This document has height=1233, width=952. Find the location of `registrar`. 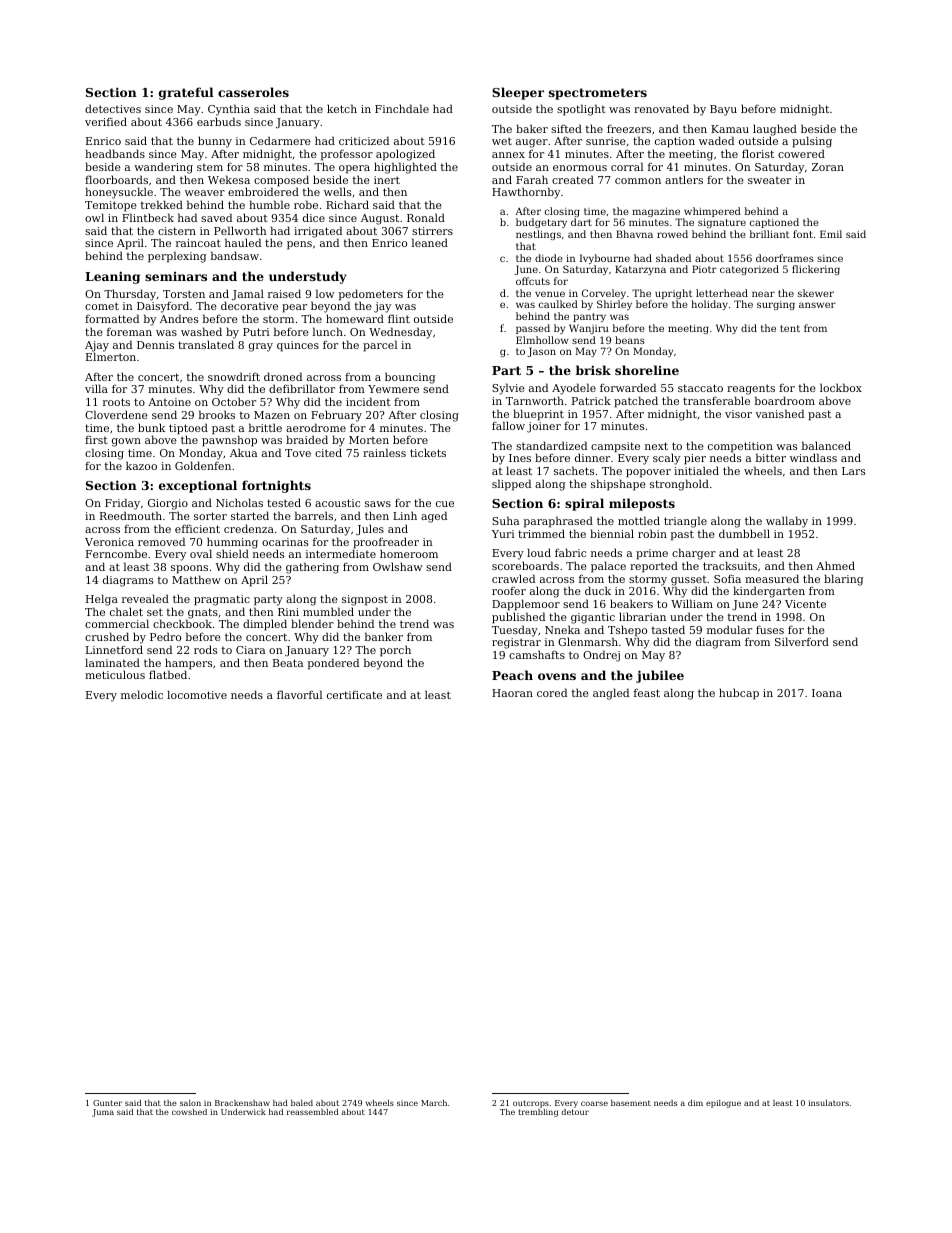

registrar is located at coordinates (516, 643).
